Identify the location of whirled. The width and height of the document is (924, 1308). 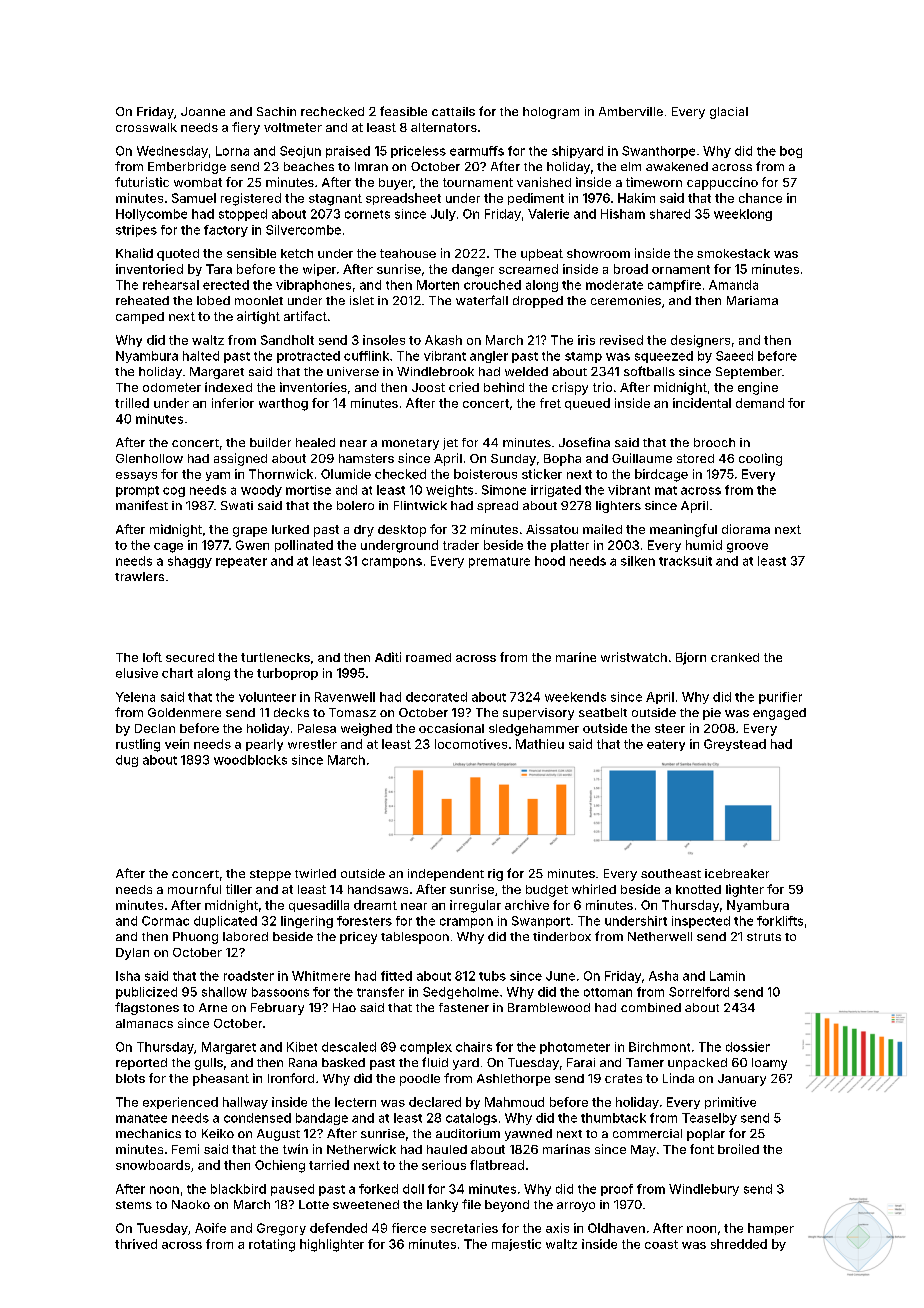
(594, 889).
